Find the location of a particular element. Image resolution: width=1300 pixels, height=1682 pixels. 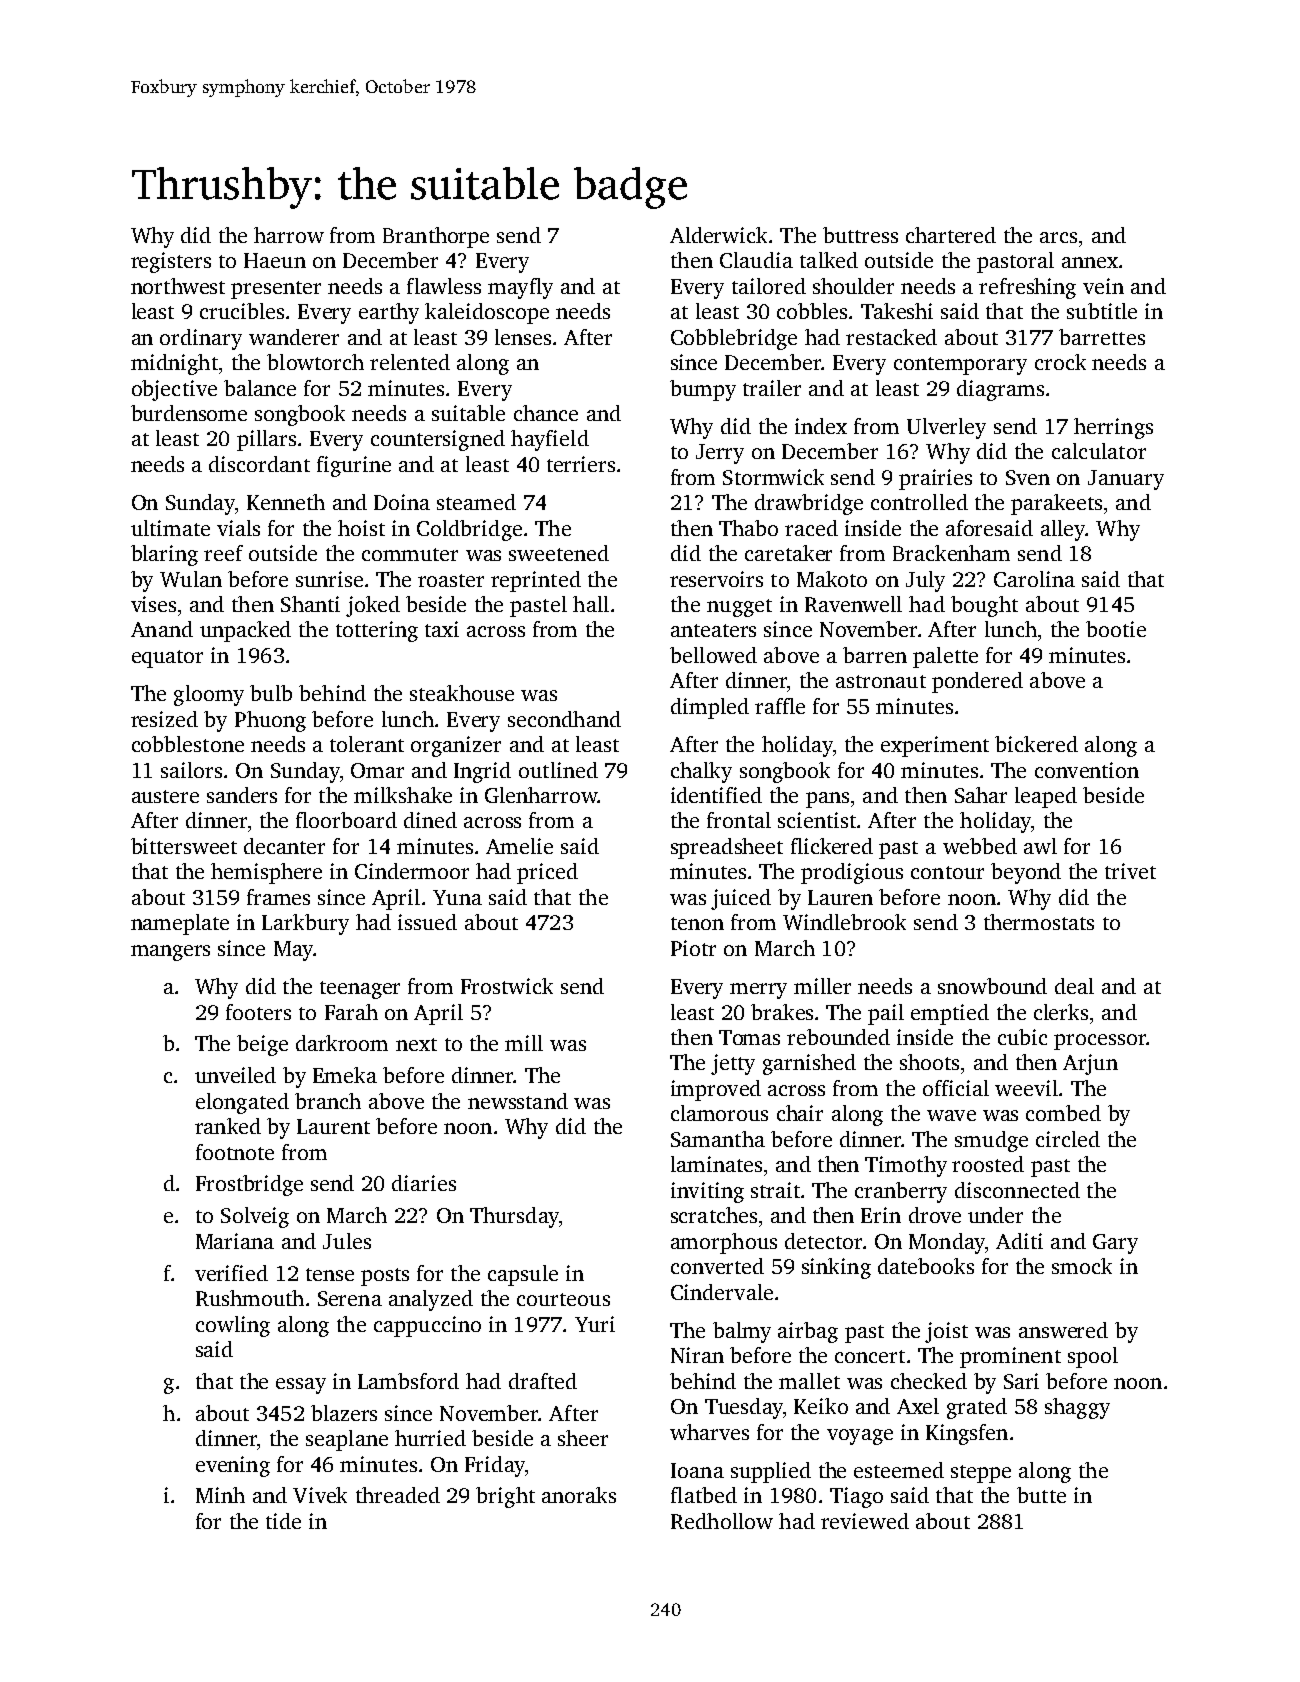

terriers is located at coordinates (581, 464).
